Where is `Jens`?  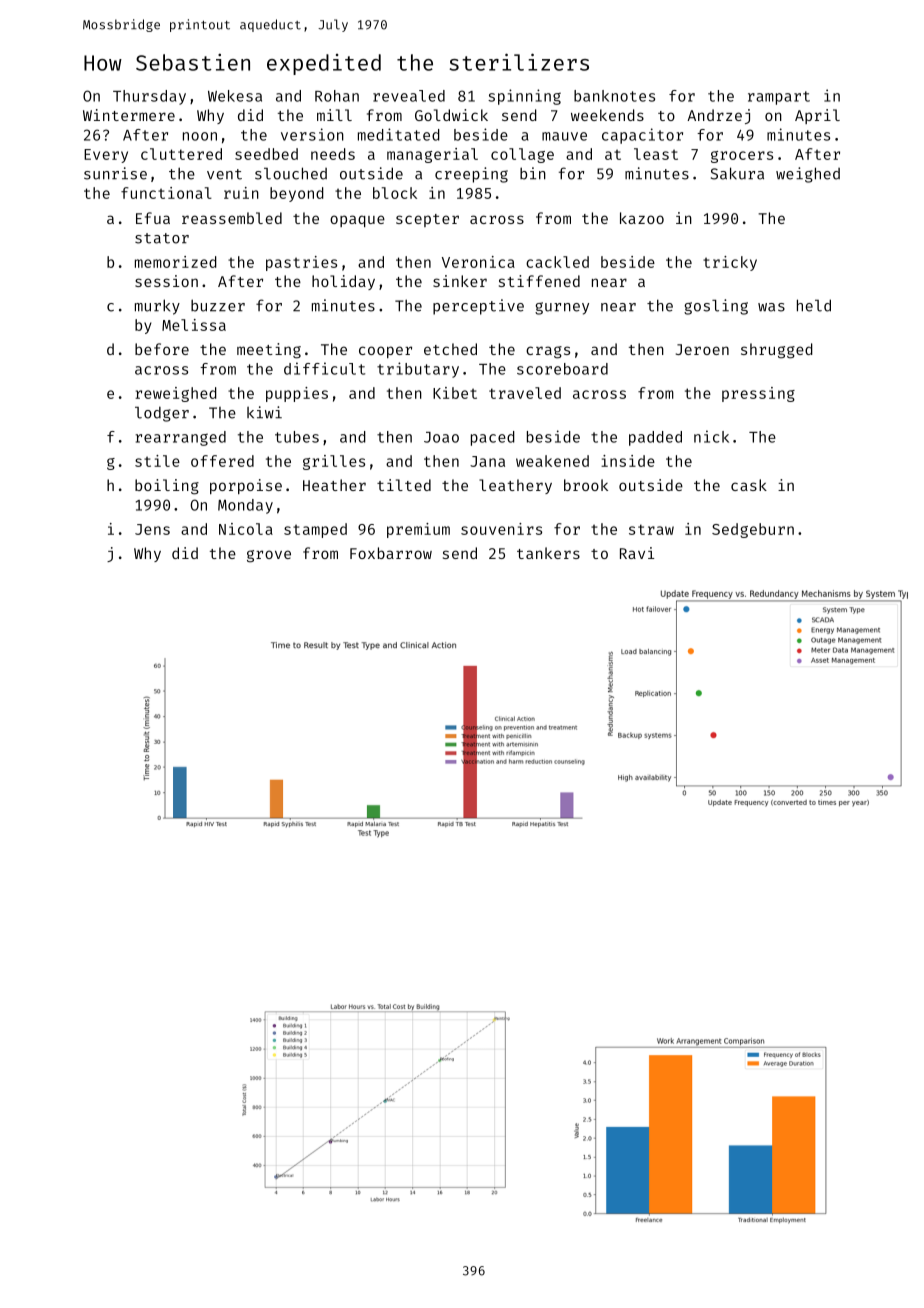 Jens is located at coordinates (152, 529).
